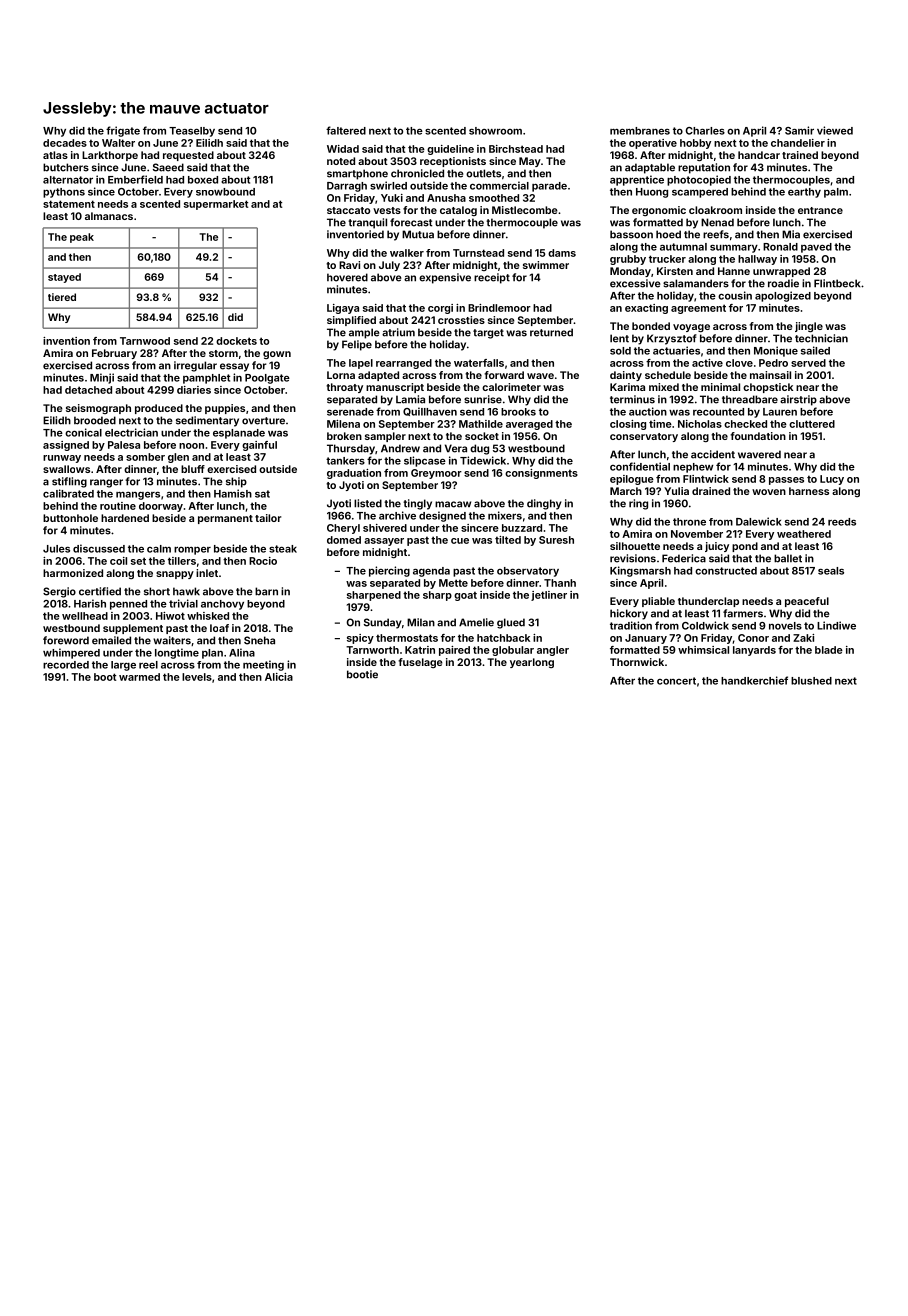 The image size is (908, 1316). I want to click on Katrin, so click(420, 650).
